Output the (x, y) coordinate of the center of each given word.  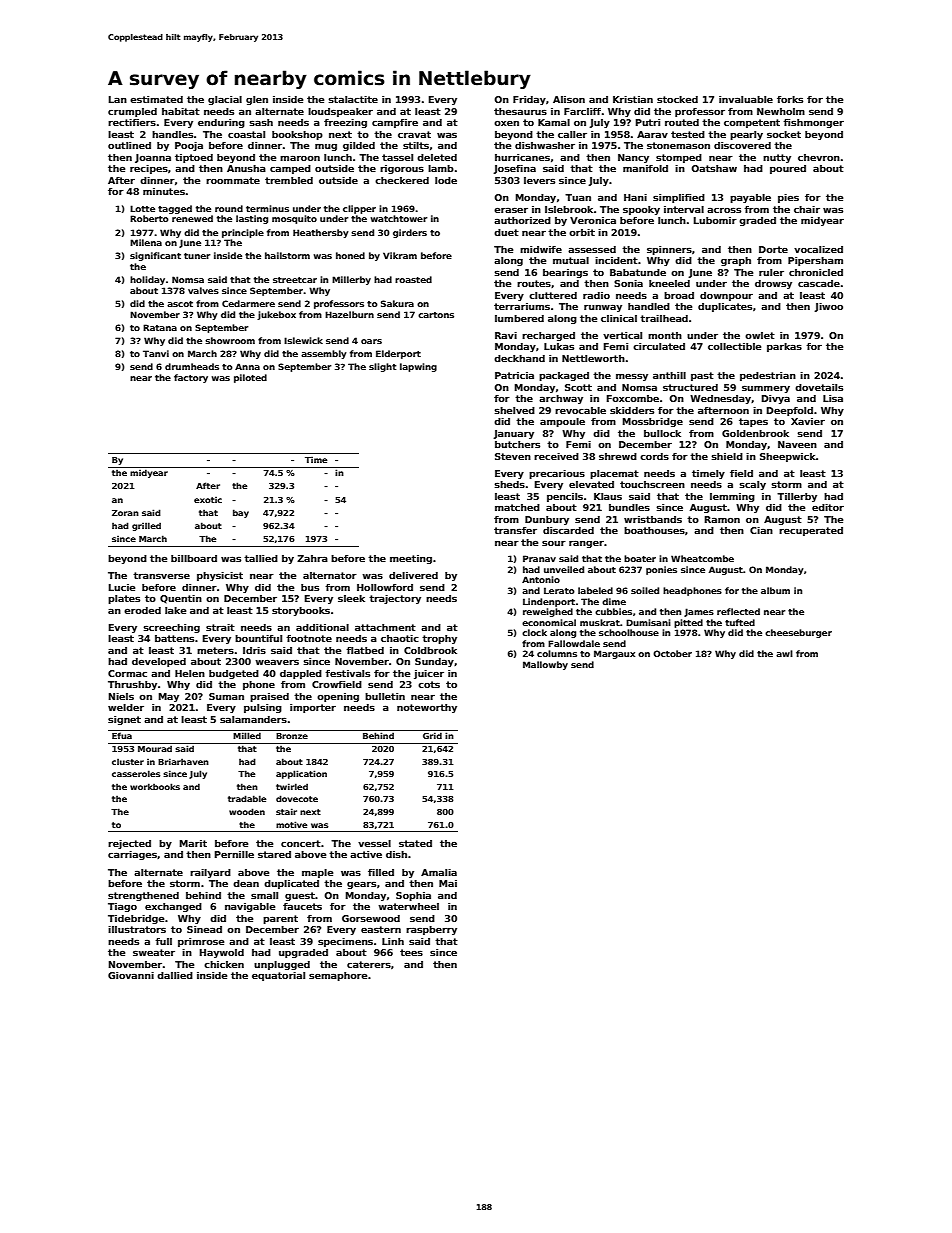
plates (124, 599)
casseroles (136, 773)
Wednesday (720, 399)
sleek (351, 598)
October (672, 653)
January (513, 434)
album (775, 590)
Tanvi (156, 353)
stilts (416, 145)
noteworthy (427, 708)
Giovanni (131, 975)
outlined (129, 145)
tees (411, 952)
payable (750, 198)
